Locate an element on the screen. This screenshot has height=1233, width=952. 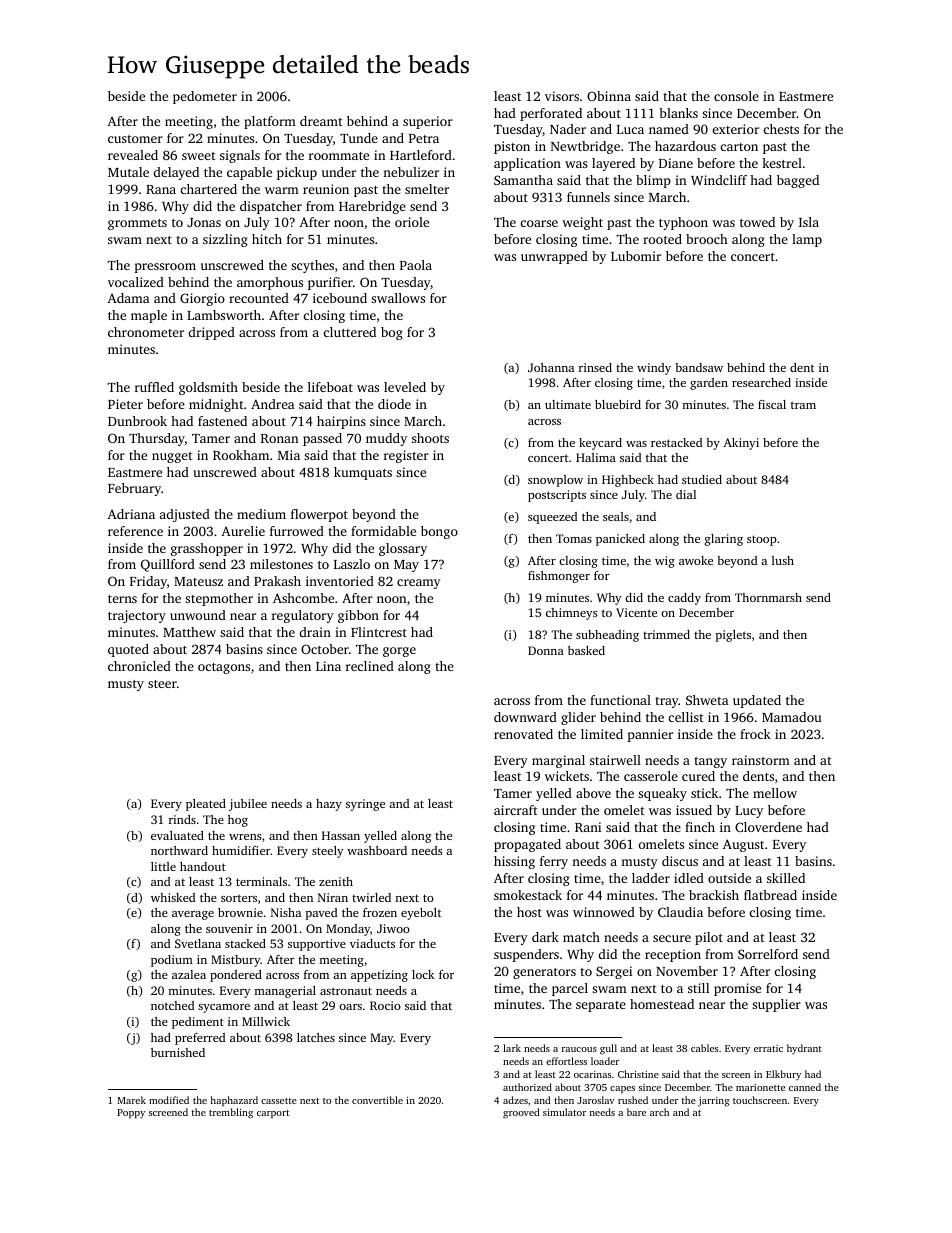
kestrel is located at coordinates (782, 163).
